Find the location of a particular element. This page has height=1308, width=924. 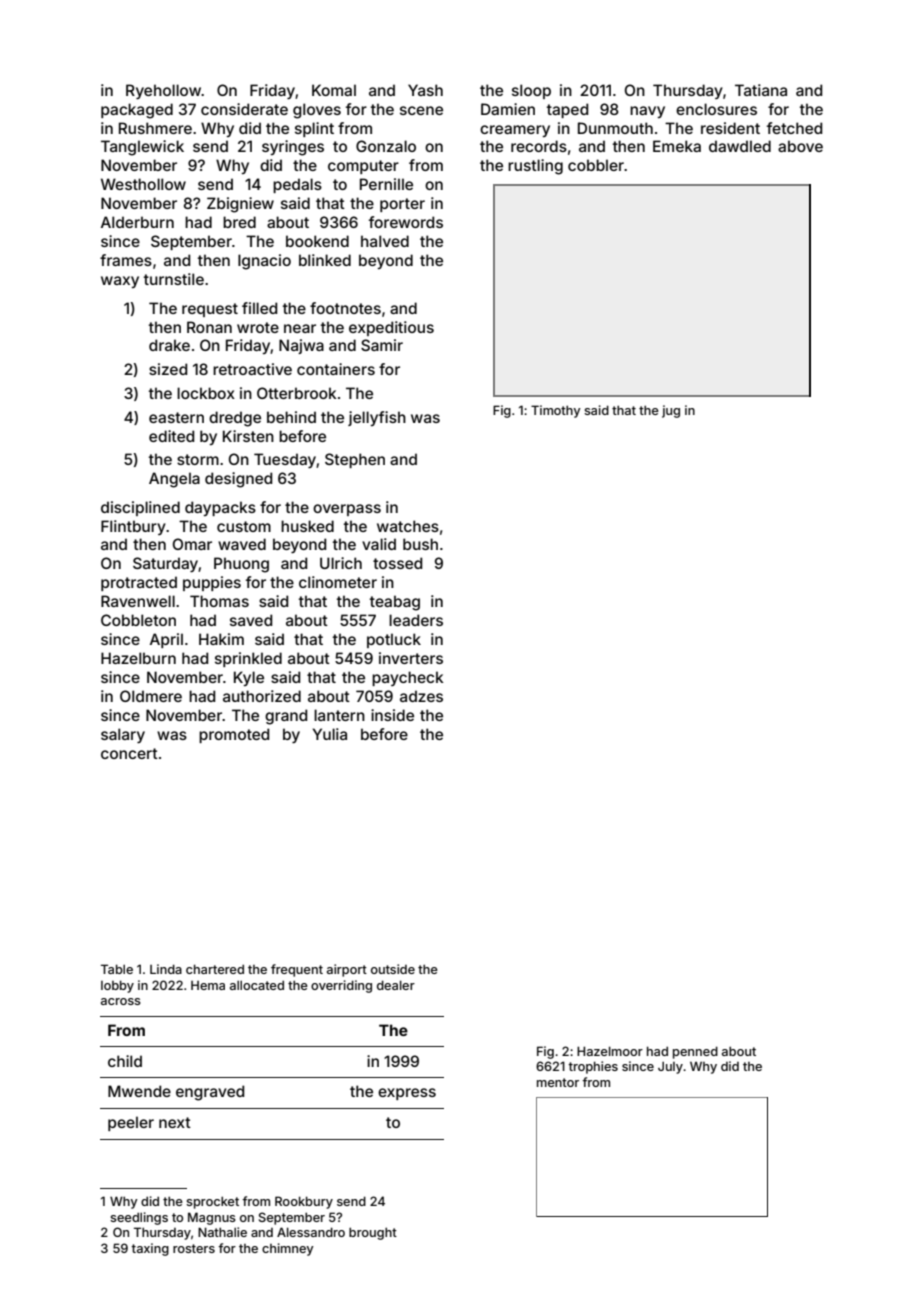

considerate is located at coordinates (244, 109).
